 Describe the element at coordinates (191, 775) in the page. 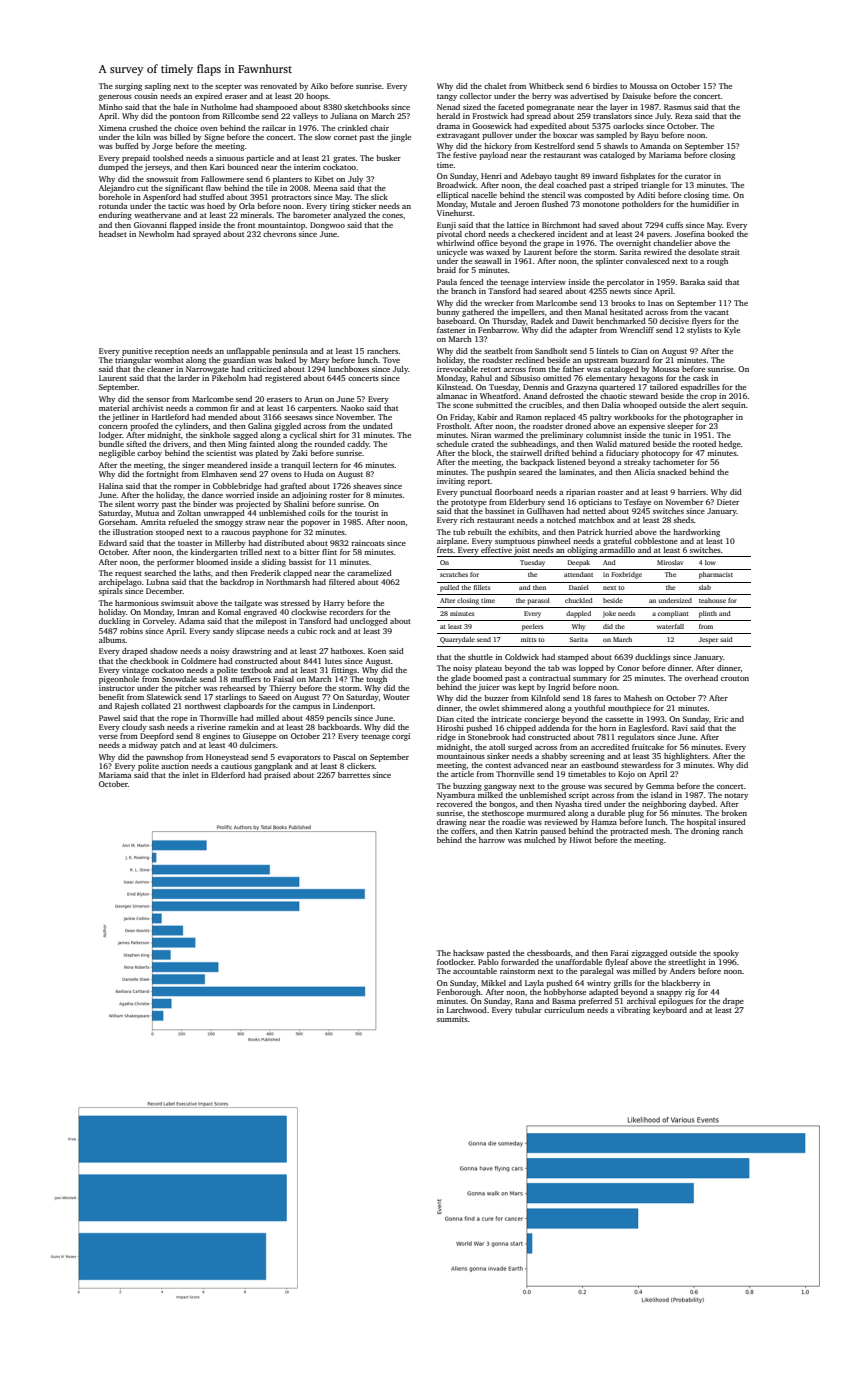

I see `inlet` at that location.
